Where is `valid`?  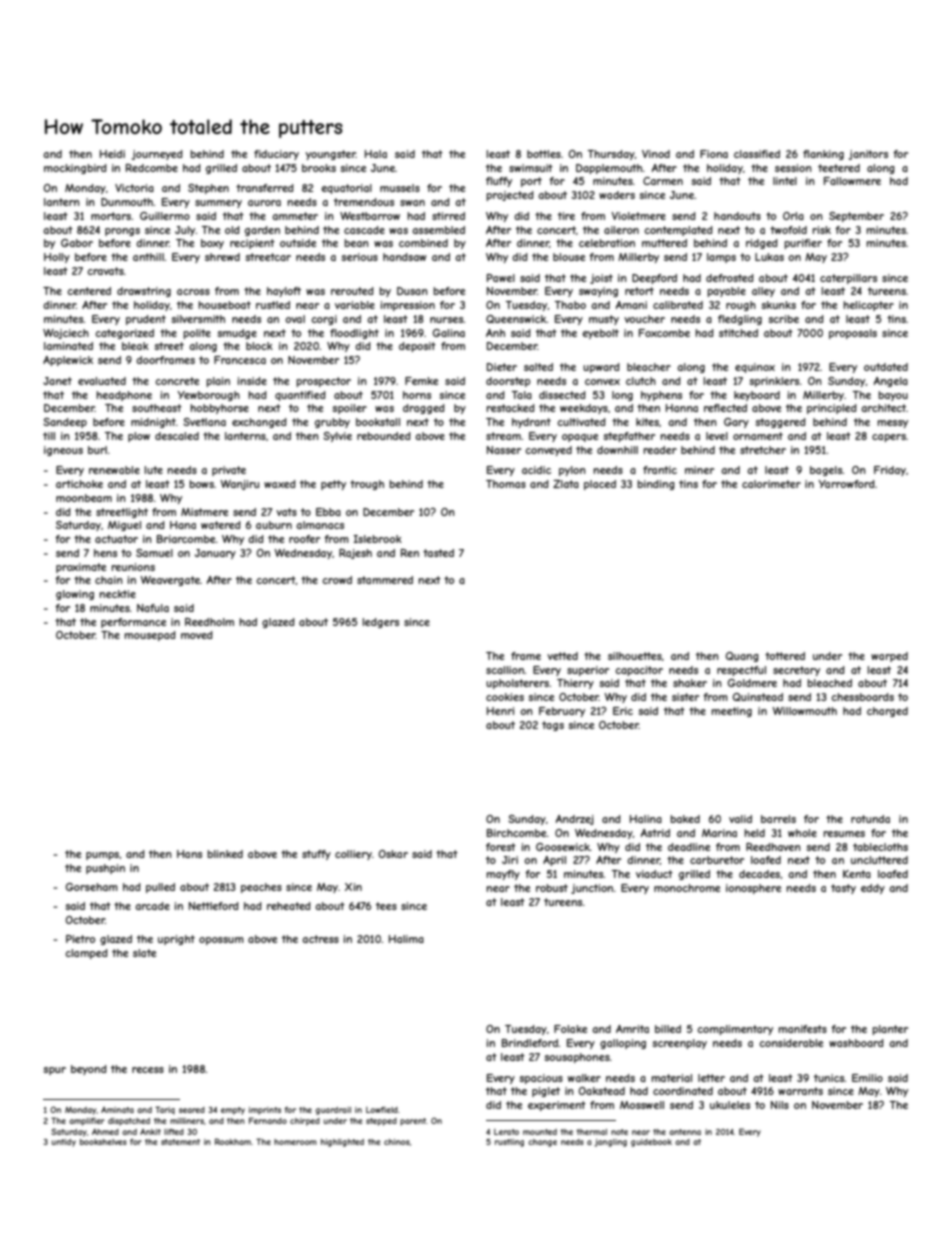
valid is located at coordinates (740, 819).
